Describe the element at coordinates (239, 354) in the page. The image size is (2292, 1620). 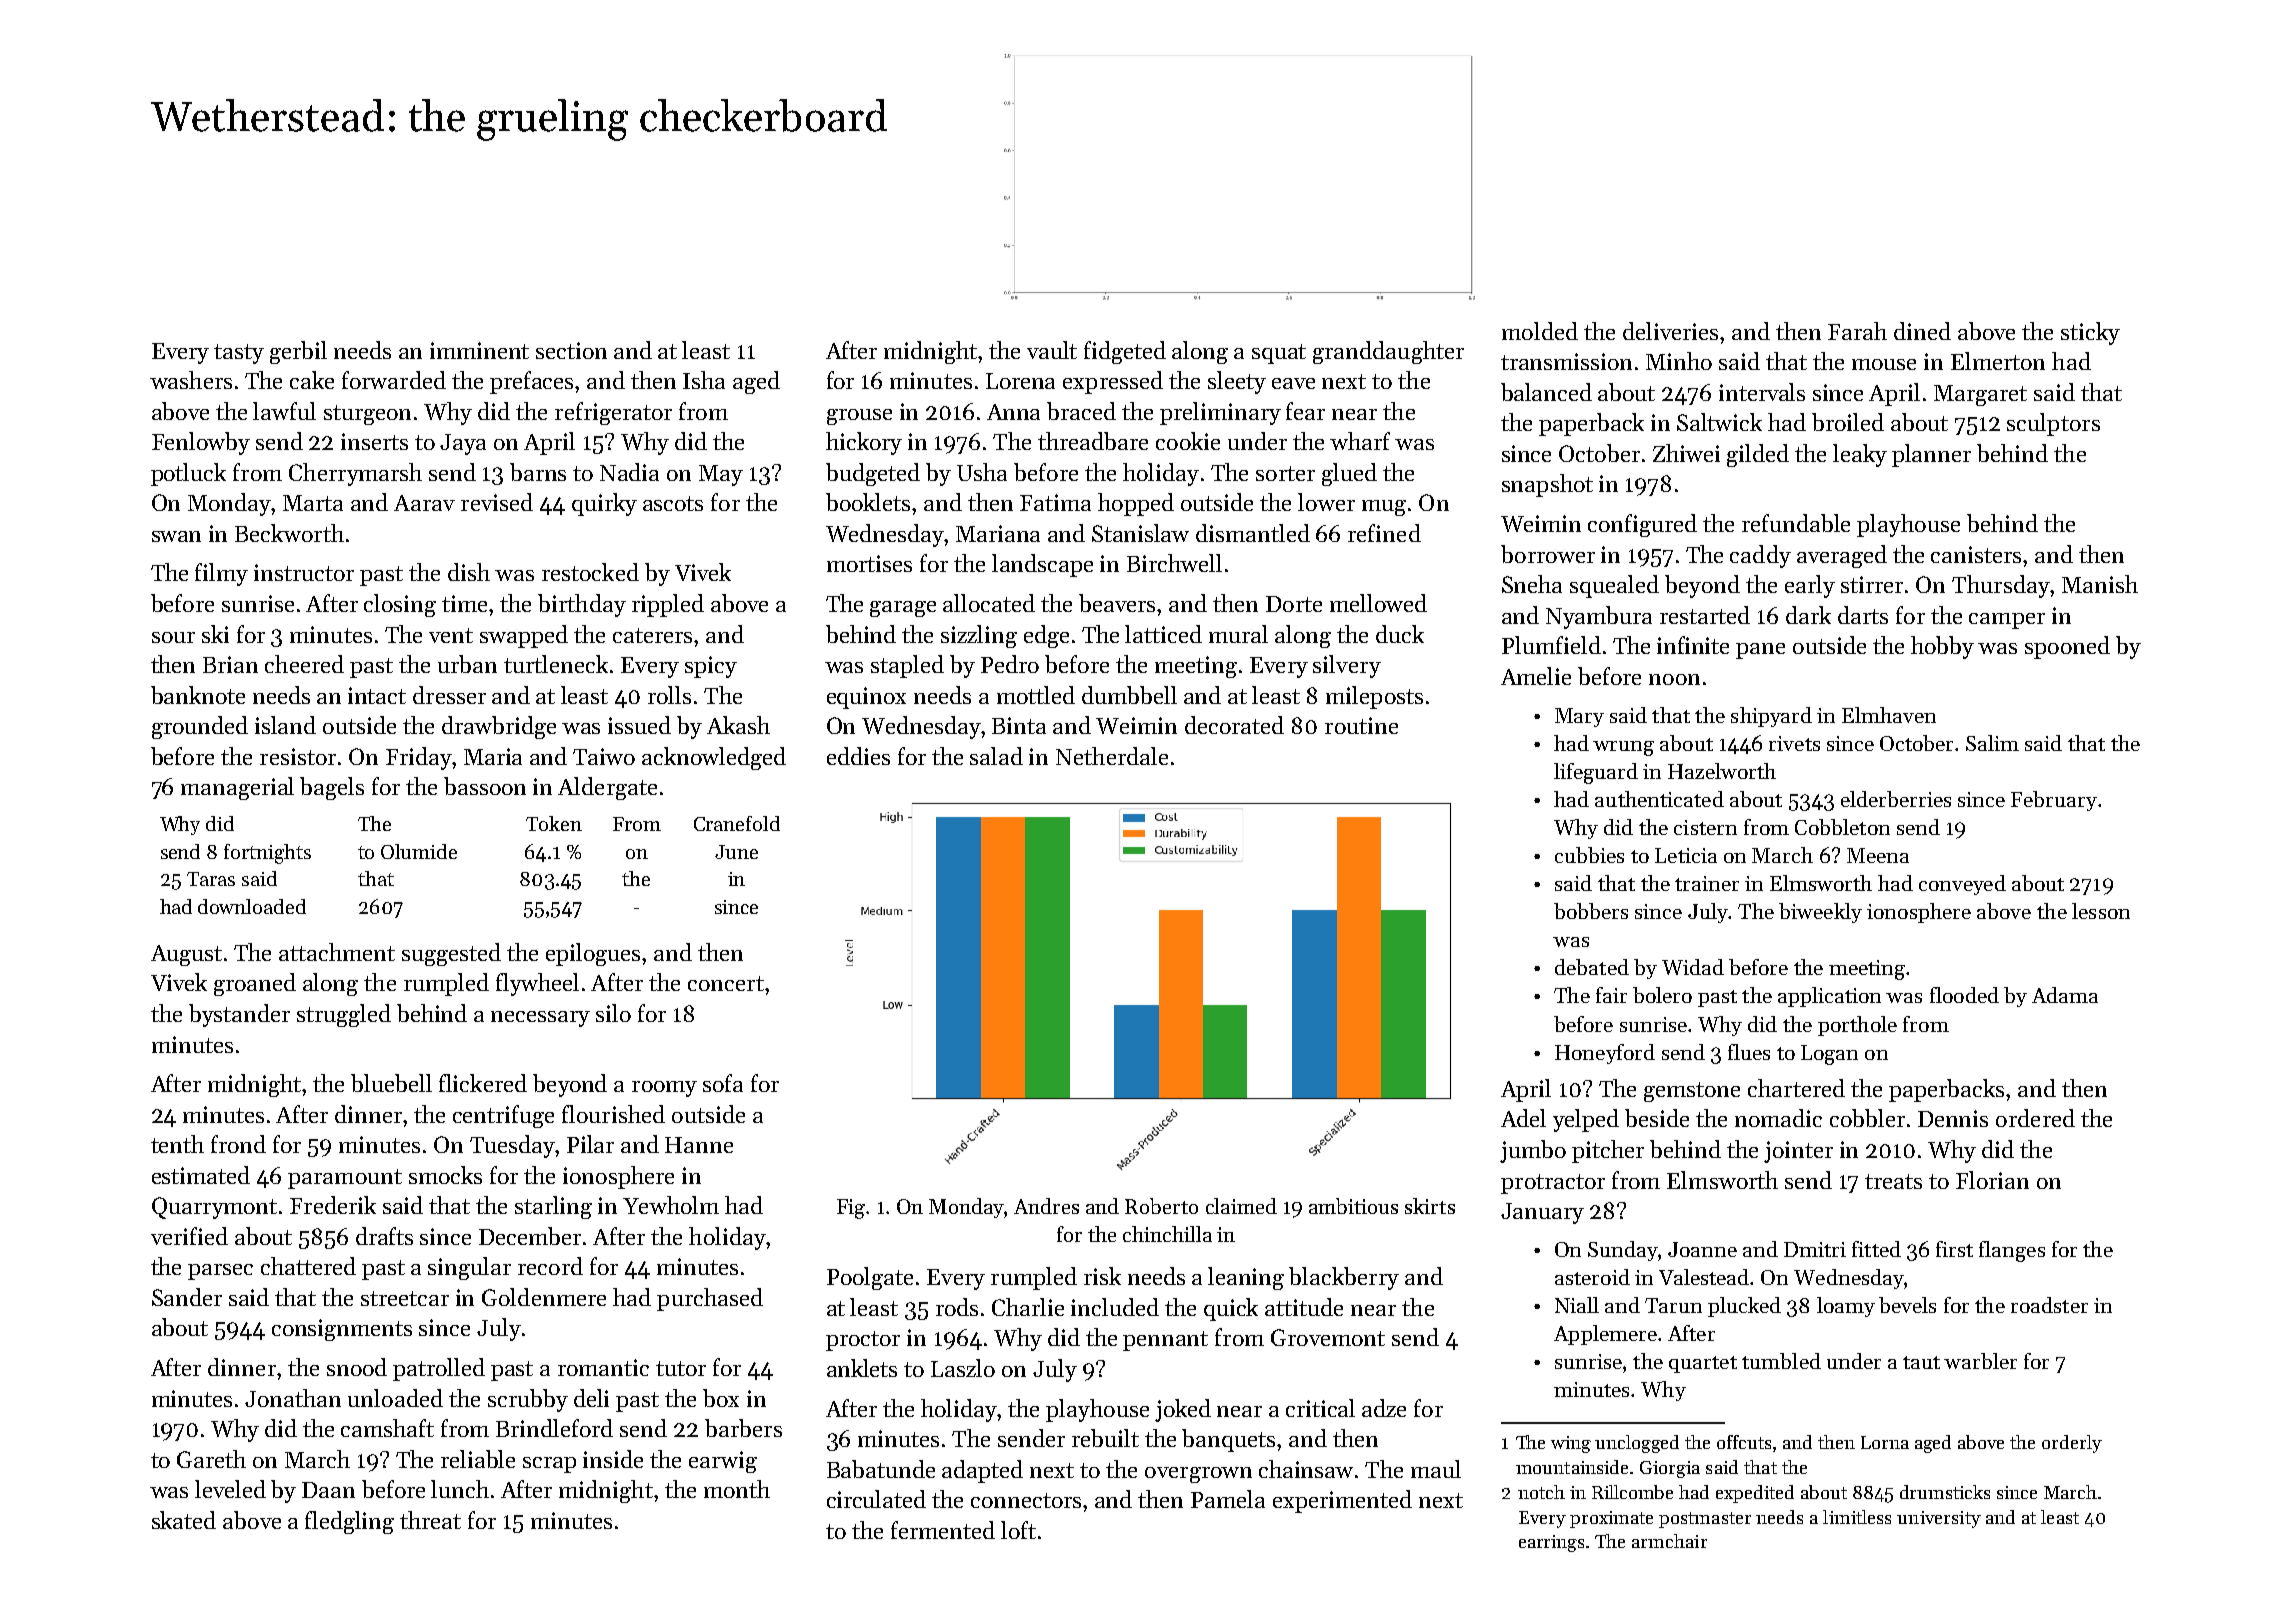
I see `tasty` at that location.
